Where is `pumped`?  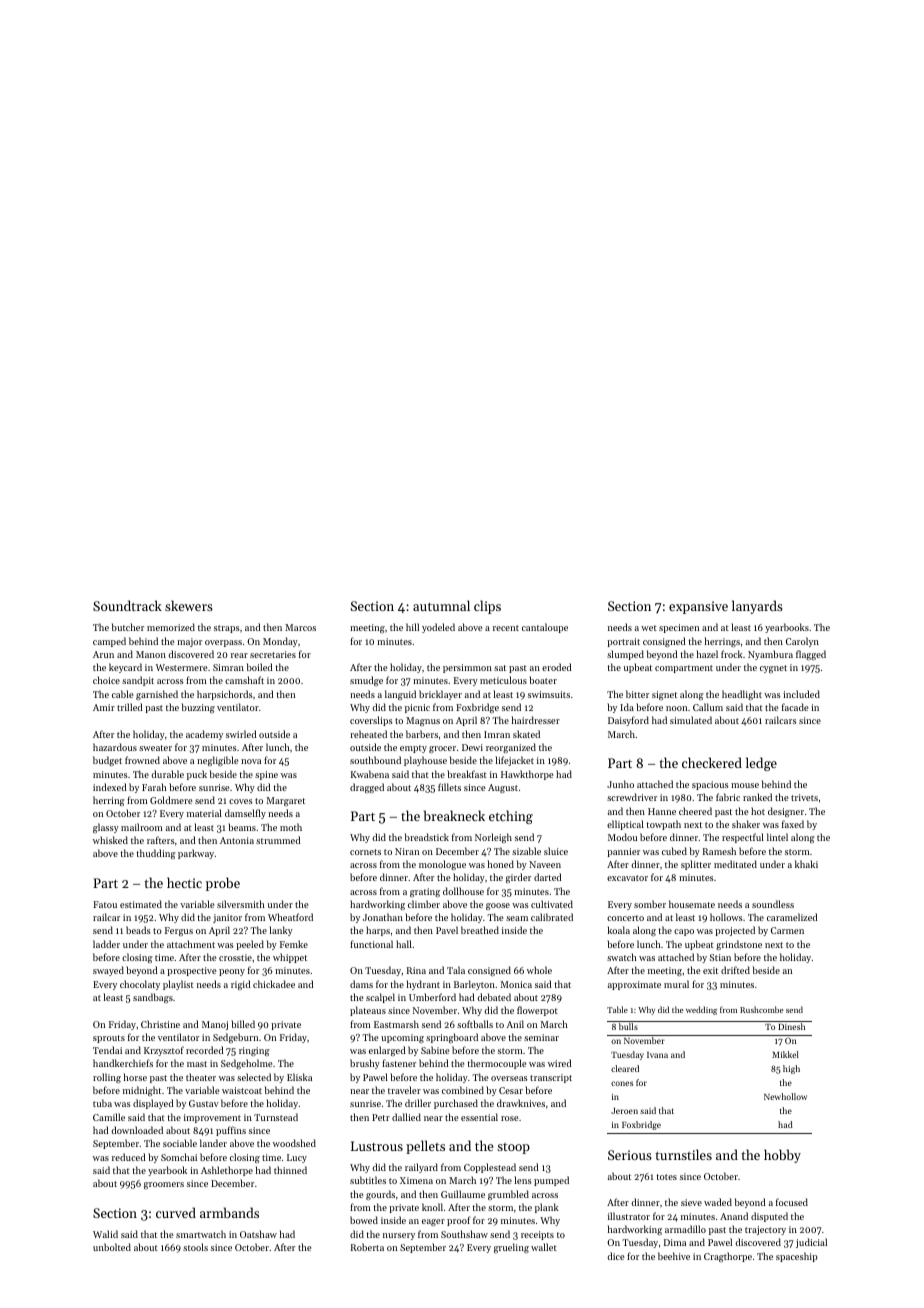 pumped is located at coordinates (551, 1181).
